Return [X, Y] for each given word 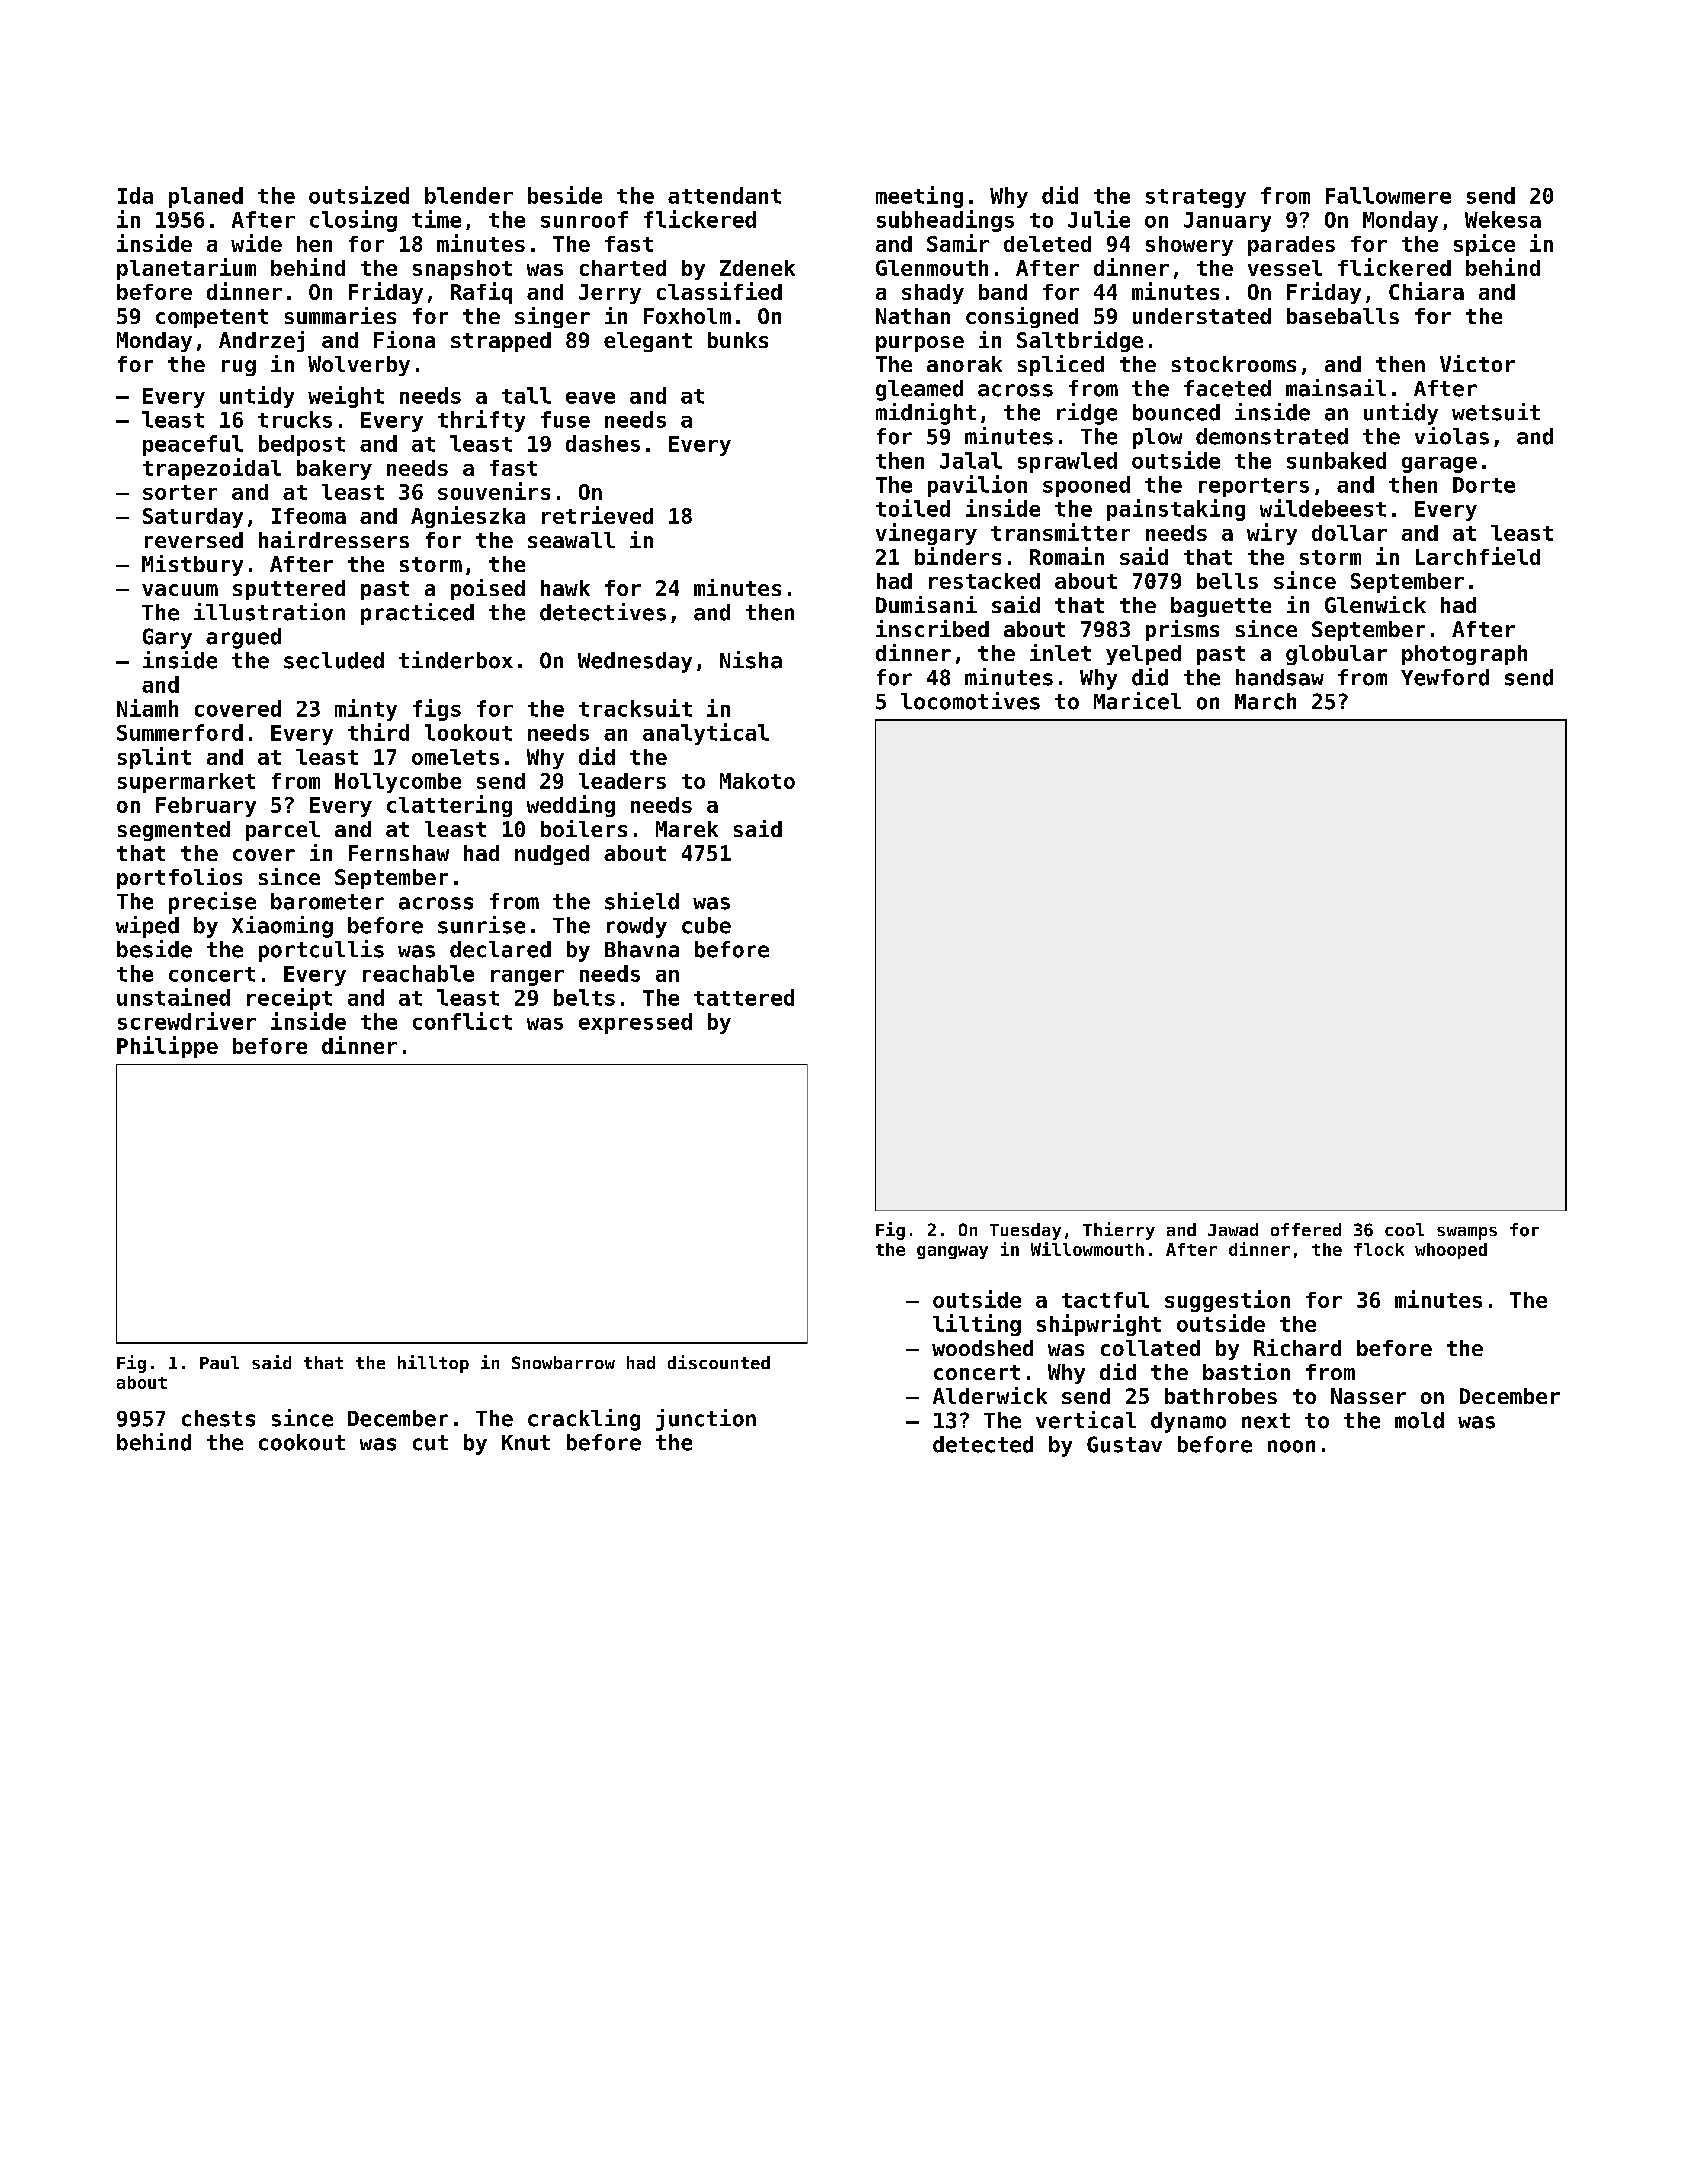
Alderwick [990, 1395]
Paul [219, 1362]
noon [1291, 1446]
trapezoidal [212, 469]
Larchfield [1478, 556]
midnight [926, 414]
